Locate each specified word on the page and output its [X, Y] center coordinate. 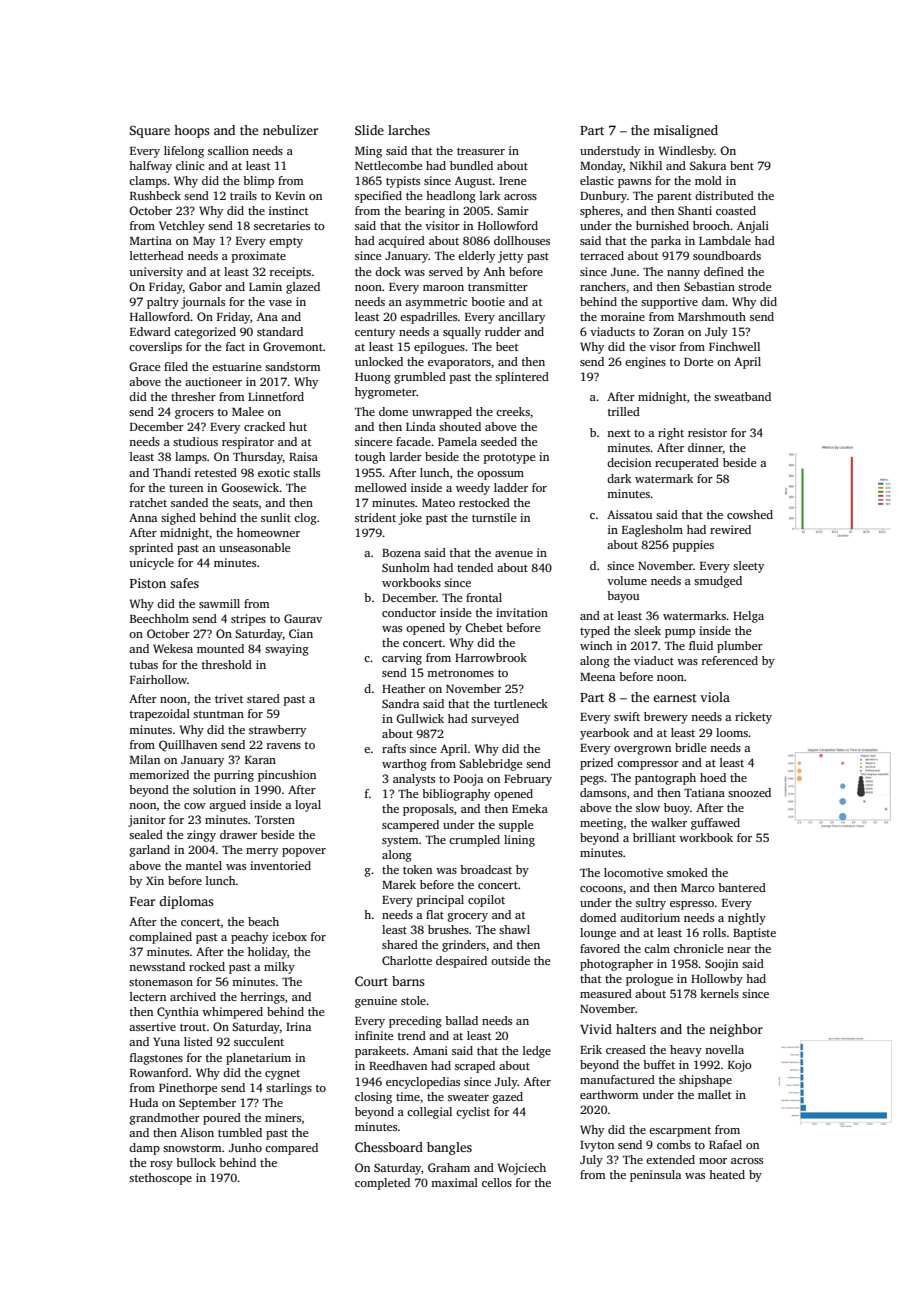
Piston [148, 583]
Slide [369, 130]
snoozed [749, 792]
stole [413, 1000]
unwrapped [442, 413]
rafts [394, 748]
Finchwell [734, 346]
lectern [148, 996]
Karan [260, 760]
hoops [192, 131]
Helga [748, 617]
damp [144, 1149]
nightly [747, 919]
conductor [409, 612]
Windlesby [686, 152]
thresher [193, 396]
